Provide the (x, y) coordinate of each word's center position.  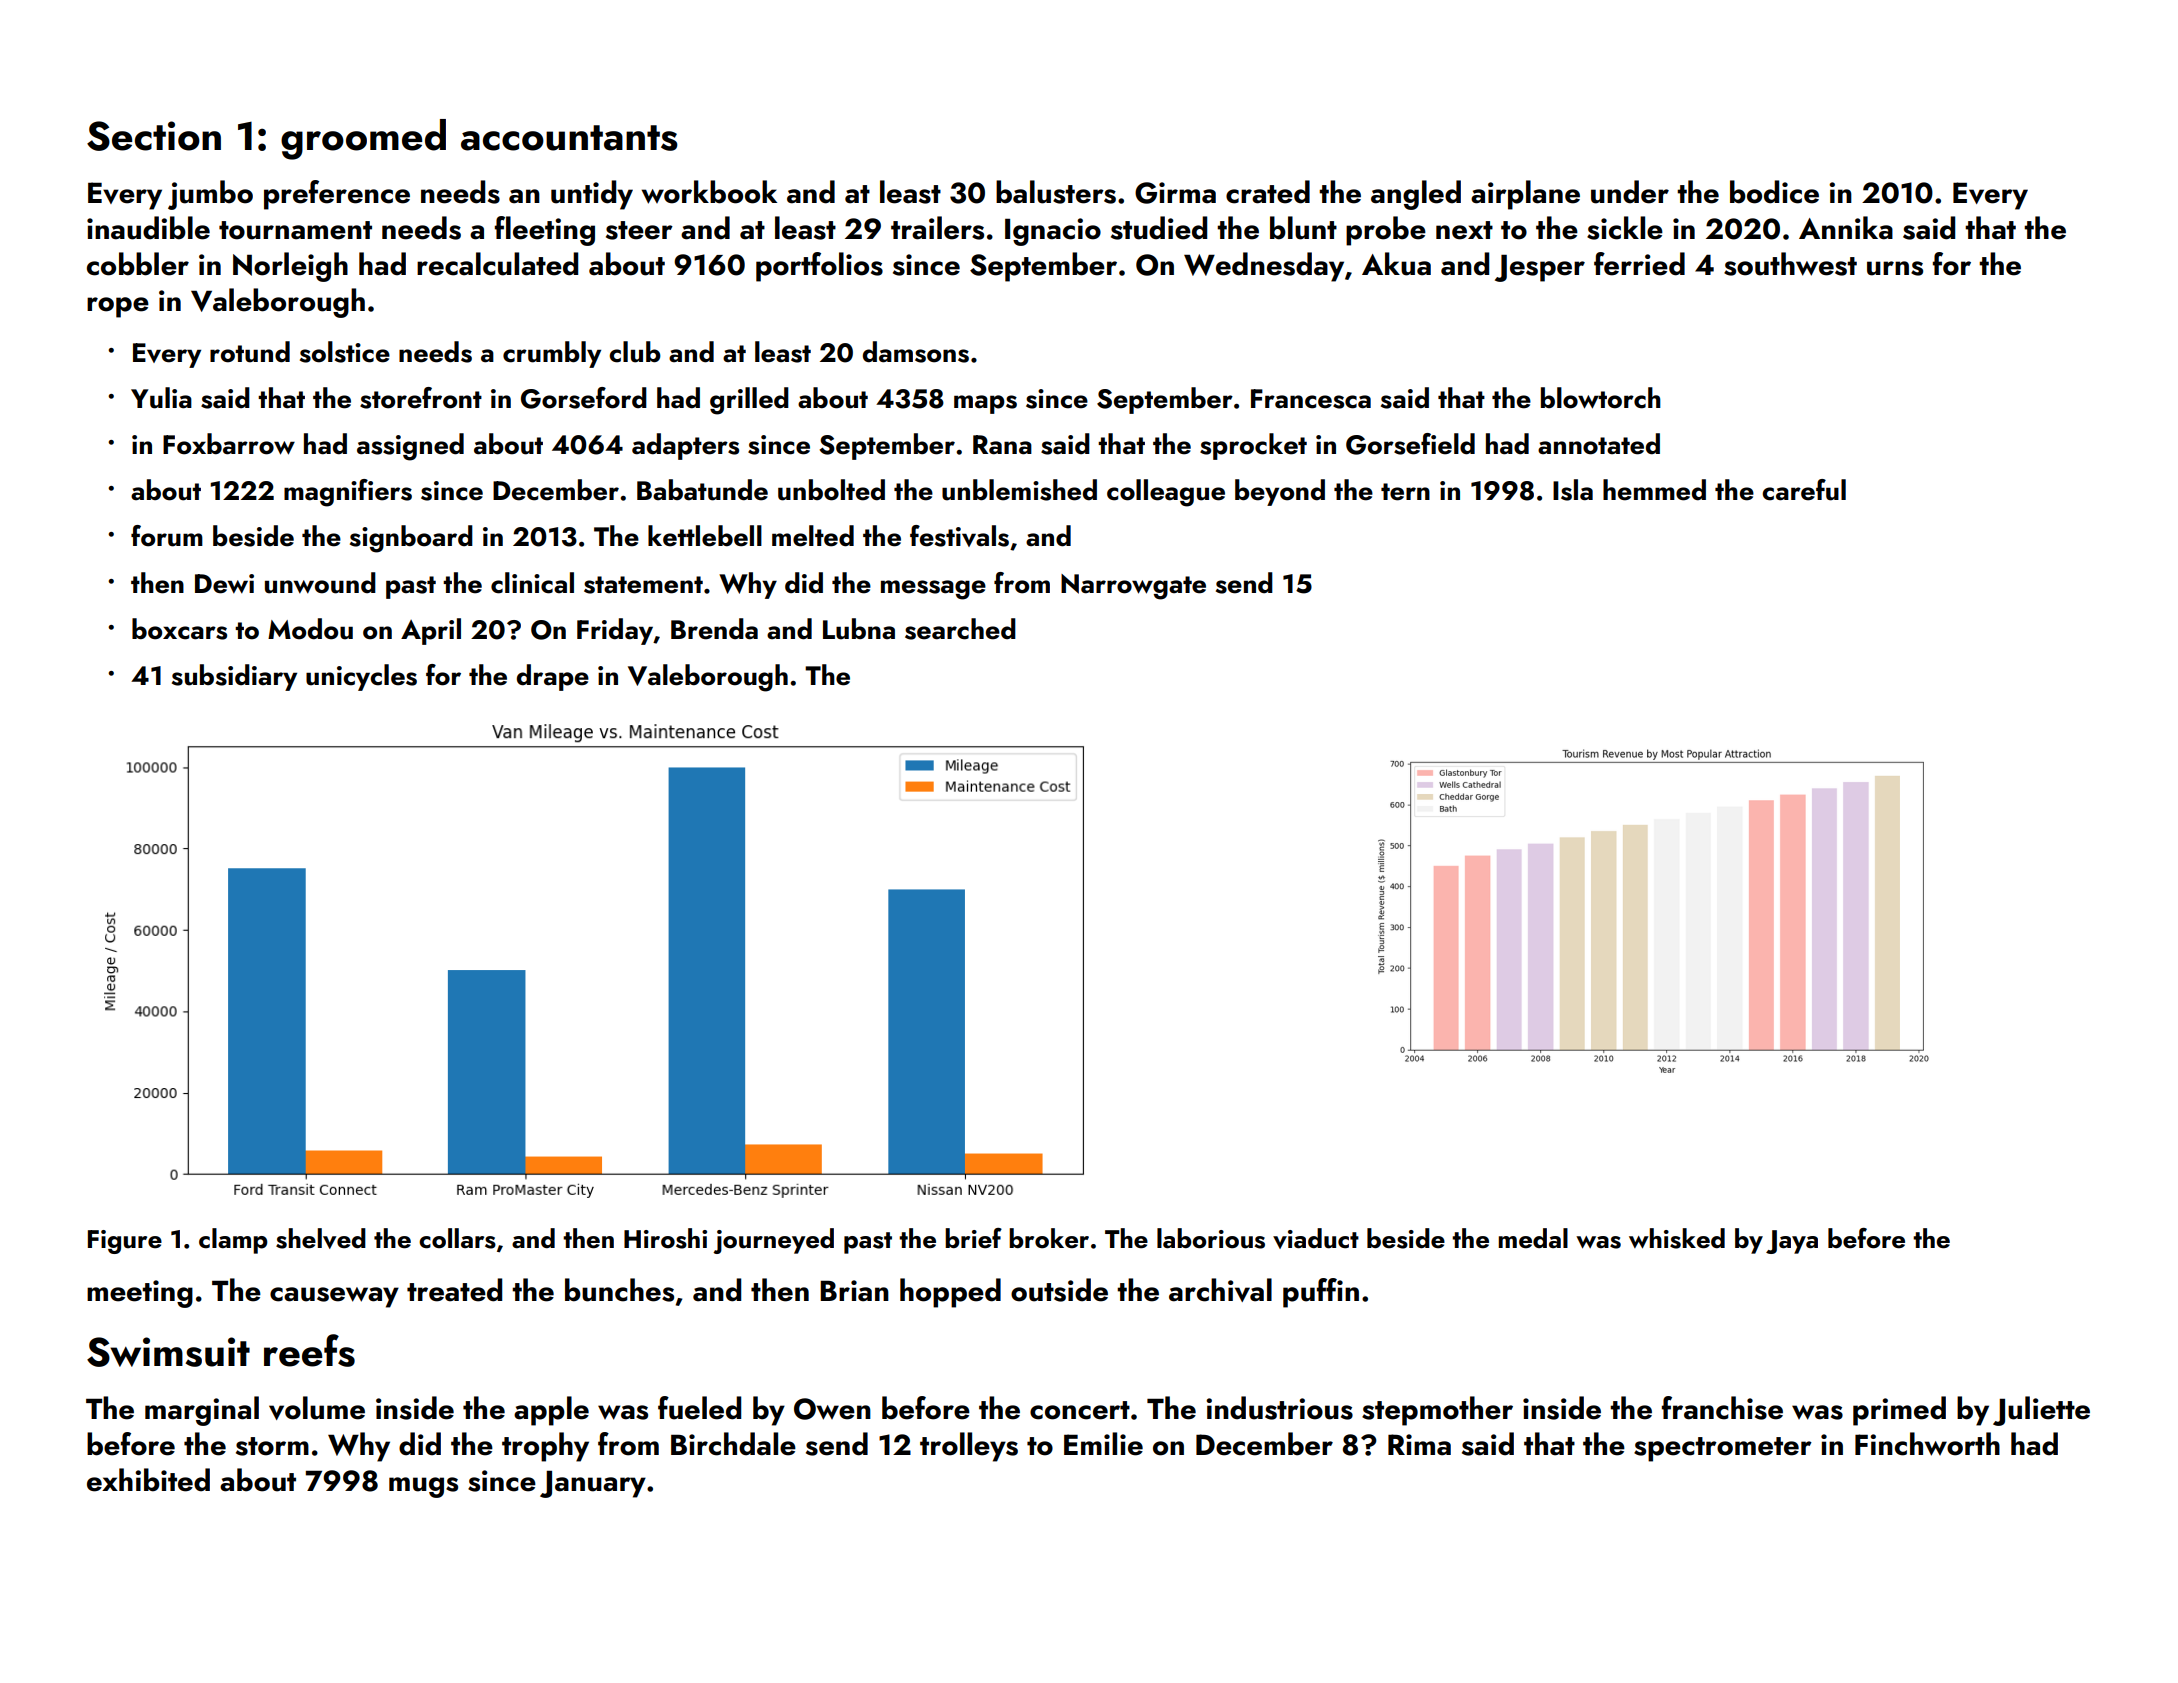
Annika (1846, 228)
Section (154, 136)
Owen (832, 1409)
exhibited (148, 1480)
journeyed (773, 1241)
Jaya (1792, 1242)
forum (167, 536)
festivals (959, 536)
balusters (1056, 192)
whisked (1677, 1238)
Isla (1573, 490)
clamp (233, 1241)
